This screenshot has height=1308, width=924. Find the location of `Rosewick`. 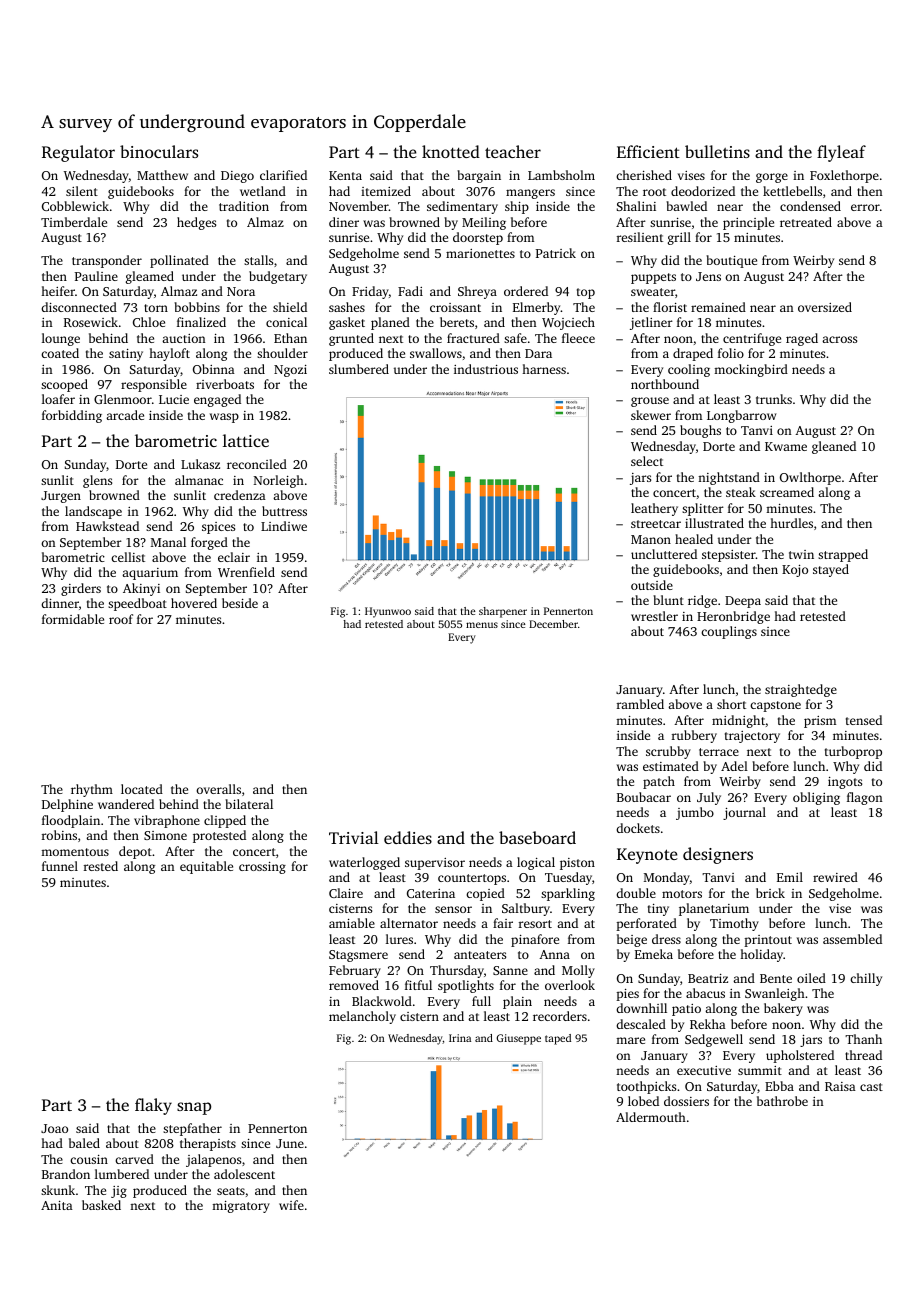

Rosewick is located at coordinates (91, 322).
